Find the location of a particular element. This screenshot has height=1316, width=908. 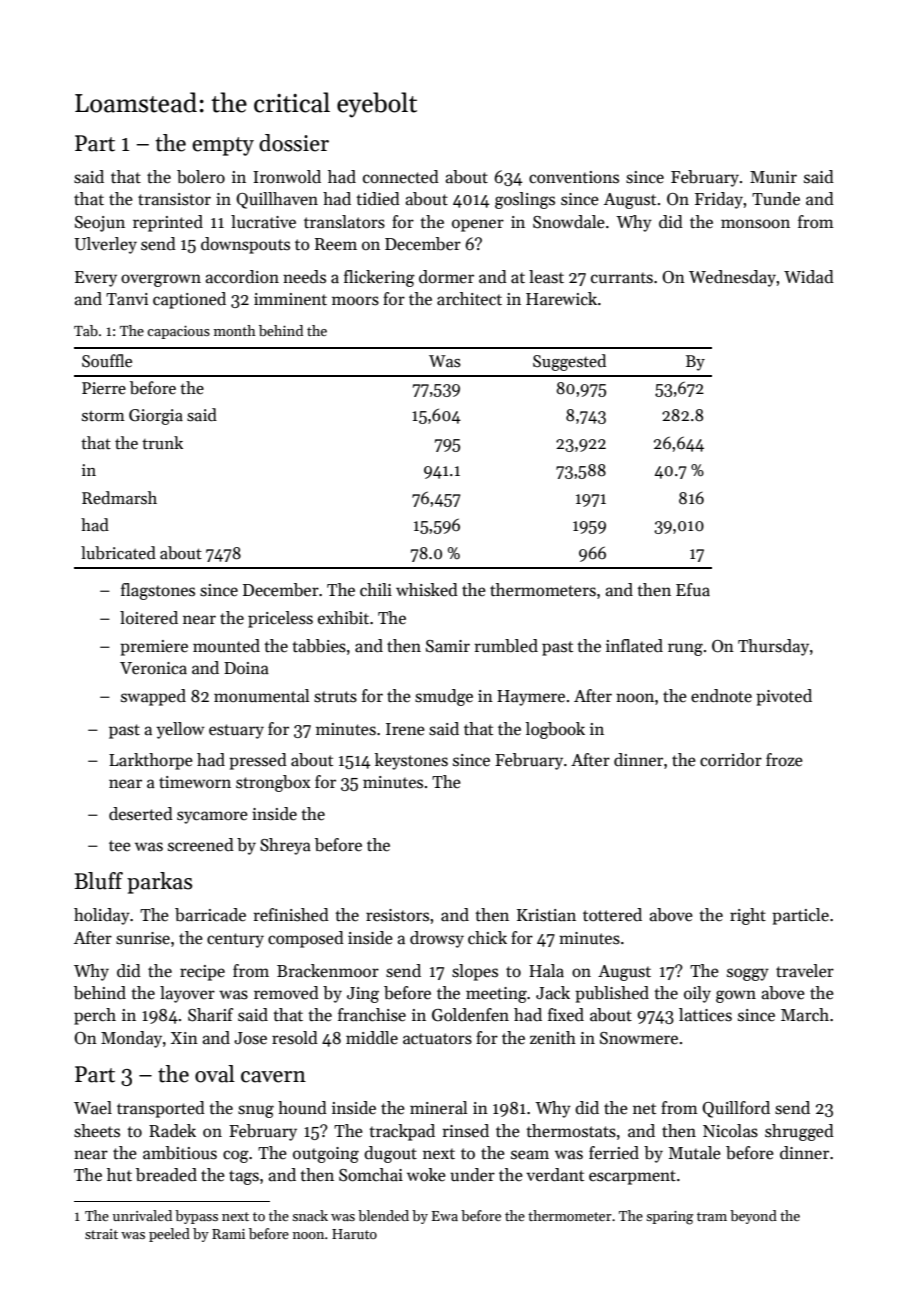

logbook is located at coordinates (555, 730).
